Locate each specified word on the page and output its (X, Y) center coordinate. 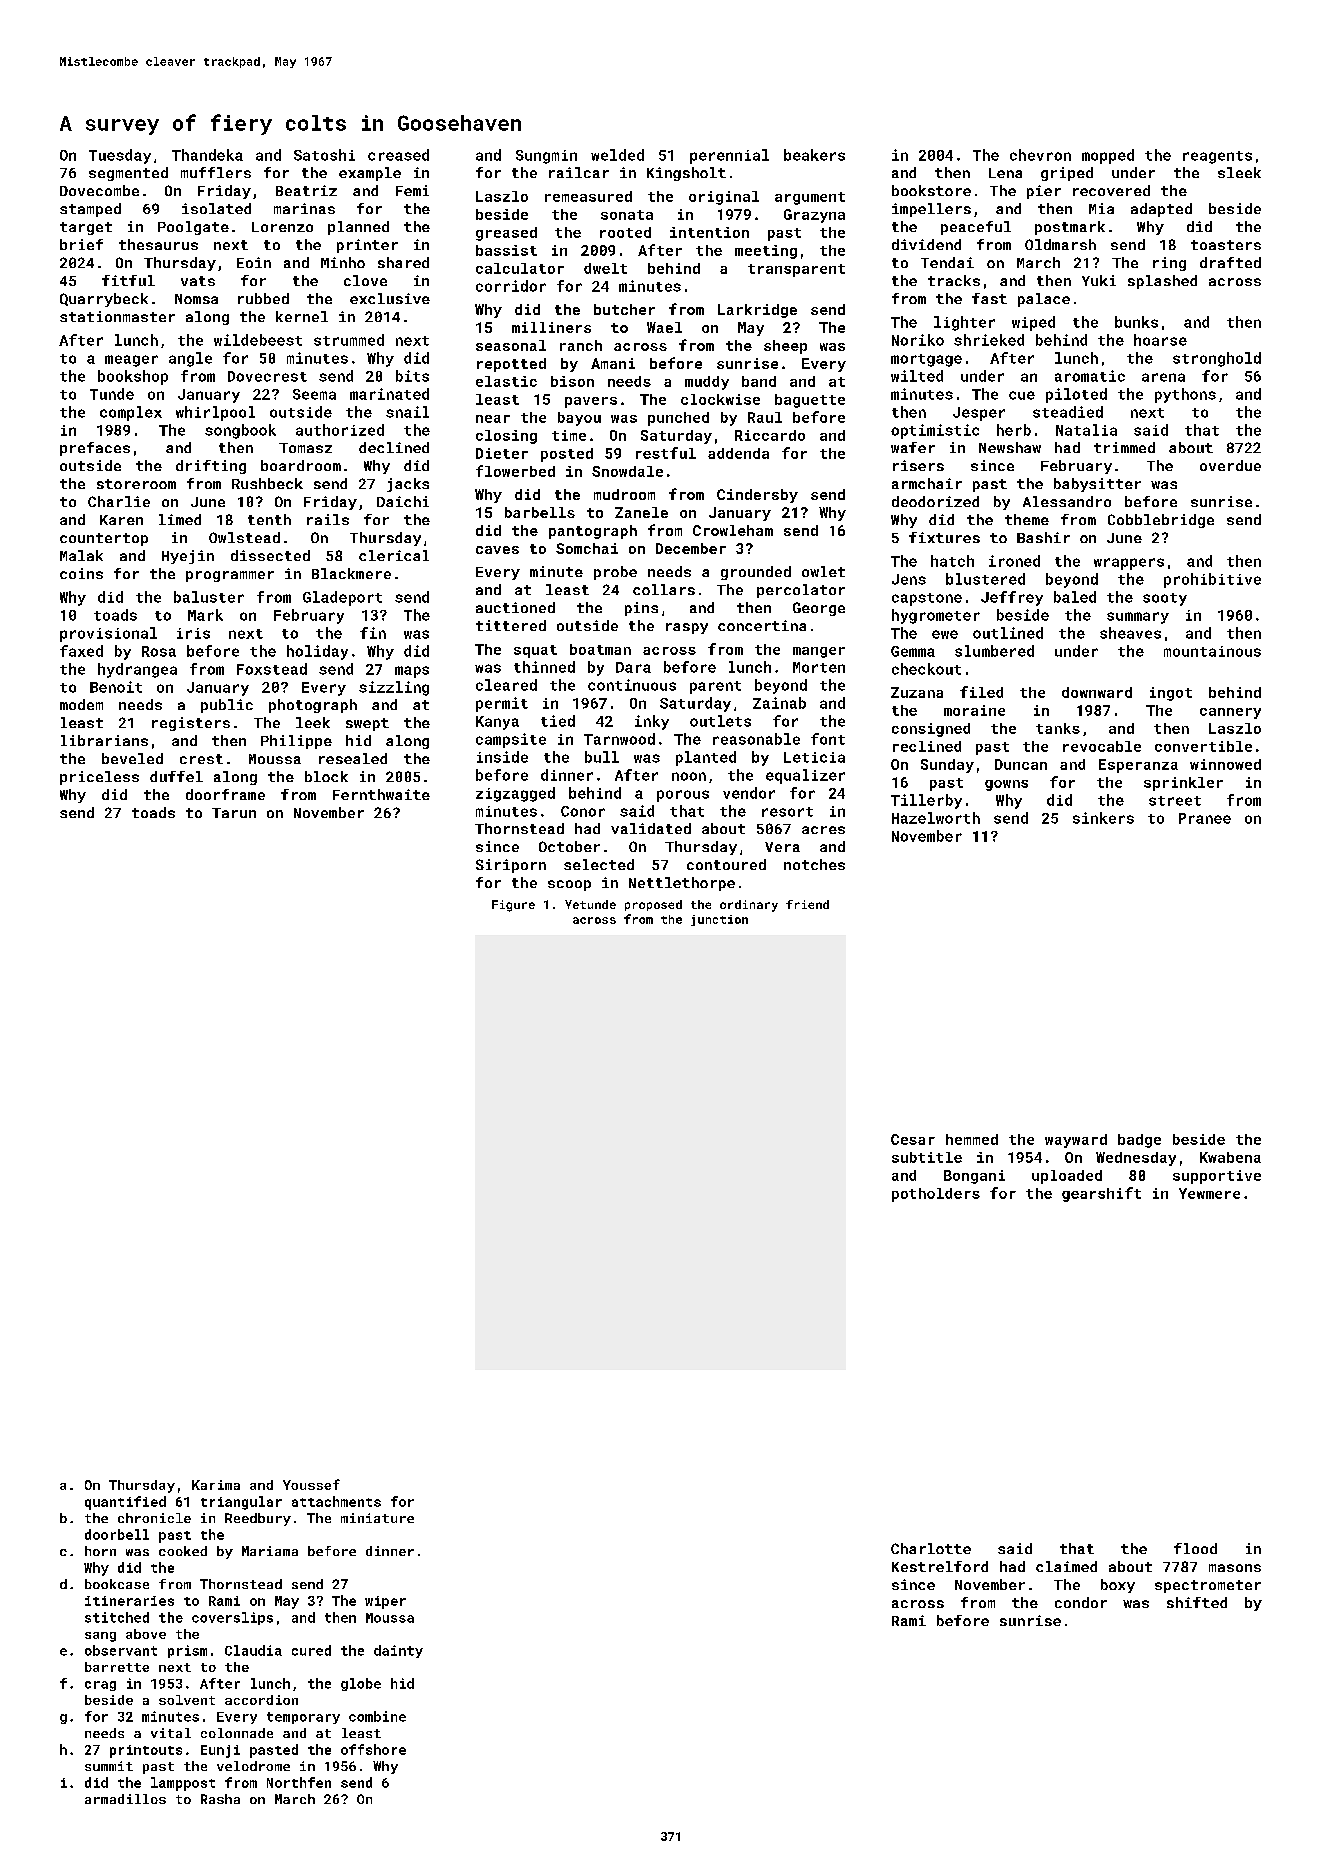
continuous (632, 685)
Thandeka (207, 155)
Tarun (234, 813)
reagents (1217, 157)
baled (1075, 597)
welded (617, 155)
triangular (241, 1503)
